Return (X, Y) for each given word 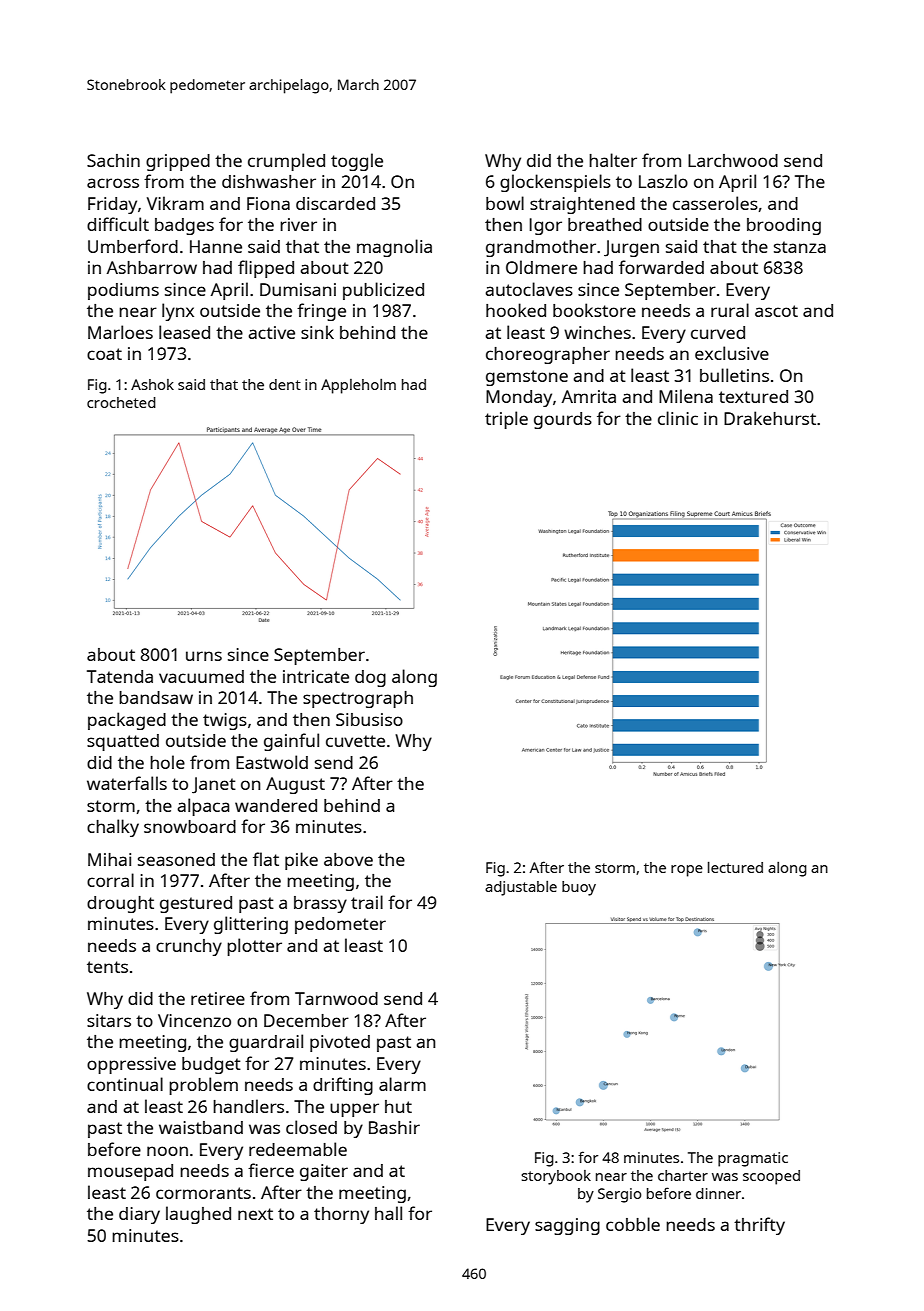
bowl (505, 203)
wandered (276, 805)
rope (687, 871)
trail (367, 902)
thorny (341, 1215)
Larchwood (733, 160)
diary (139, 1215)
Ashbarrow (152, 267)
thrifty (759, 1226)
